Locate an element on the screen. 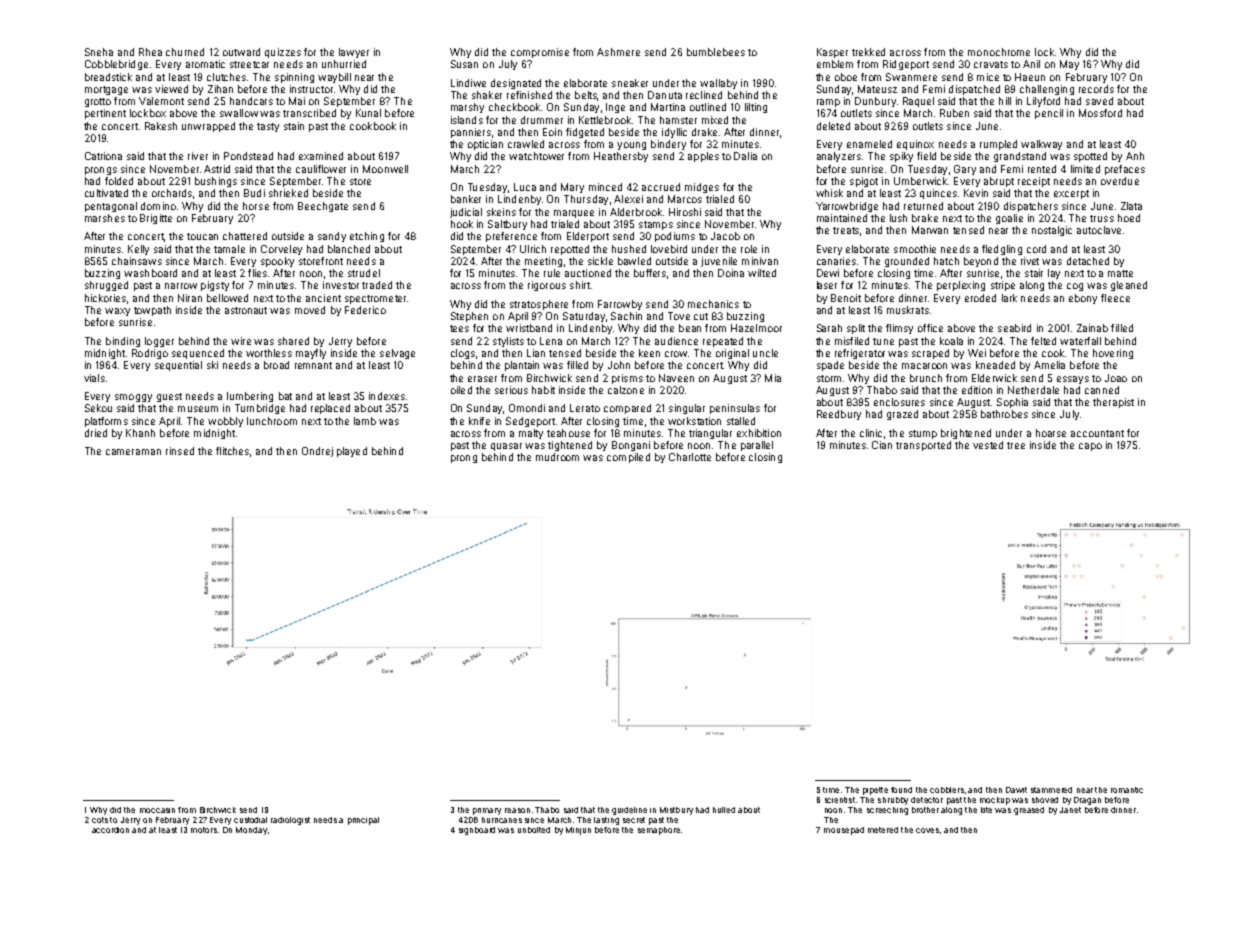  deleted is located at coordinates (833, 126).
